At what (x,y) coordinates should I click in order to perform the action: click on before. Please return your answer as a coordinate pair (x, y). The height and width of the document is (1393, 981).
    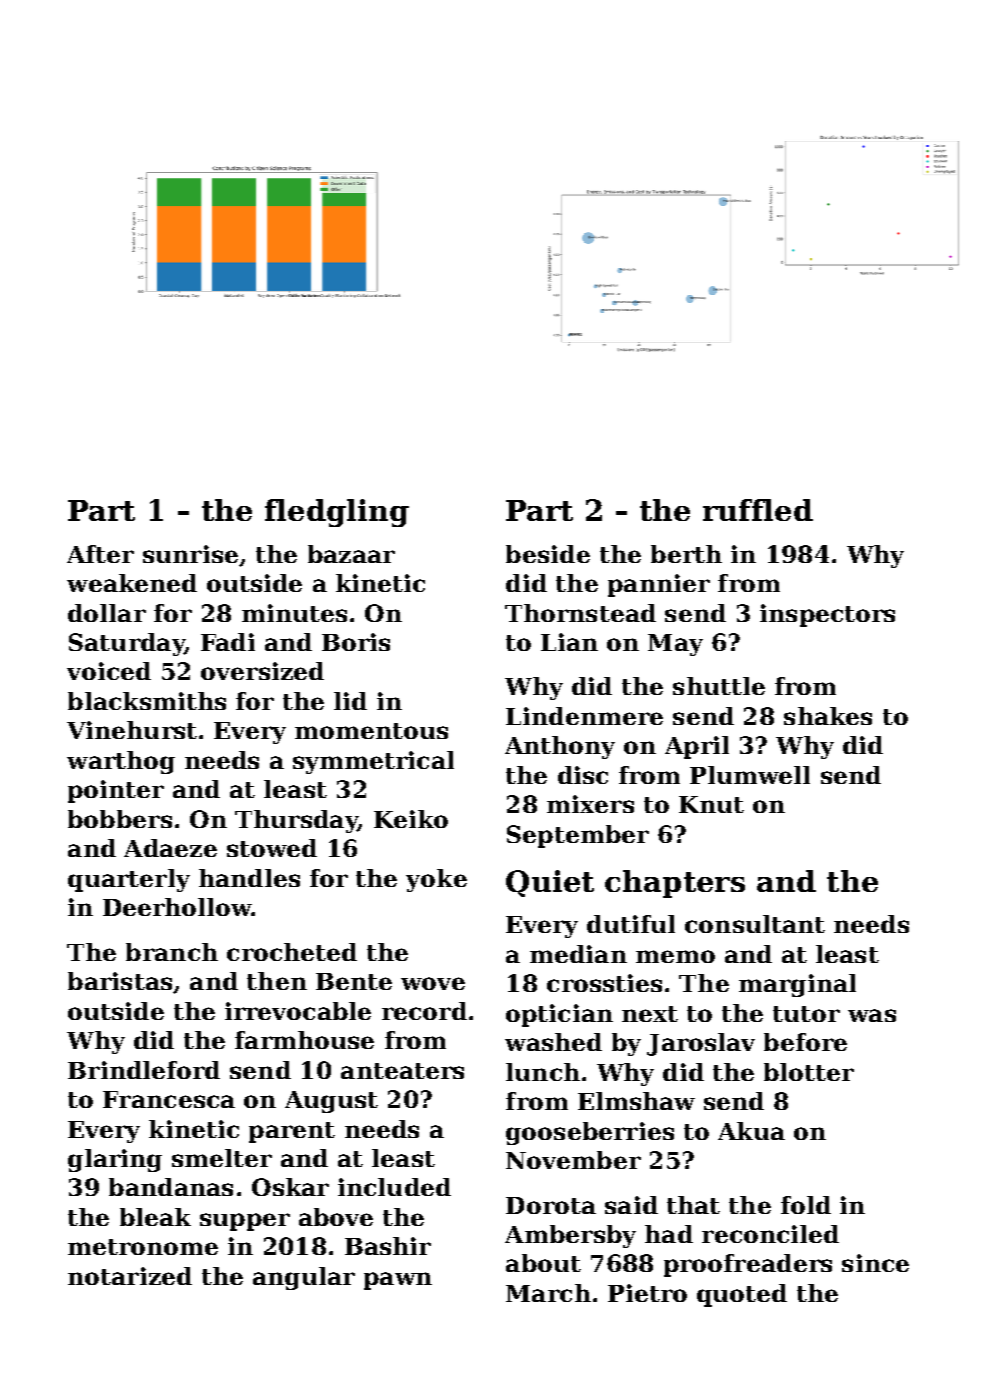
    Looking at the image, I should click on (805, 1042).
